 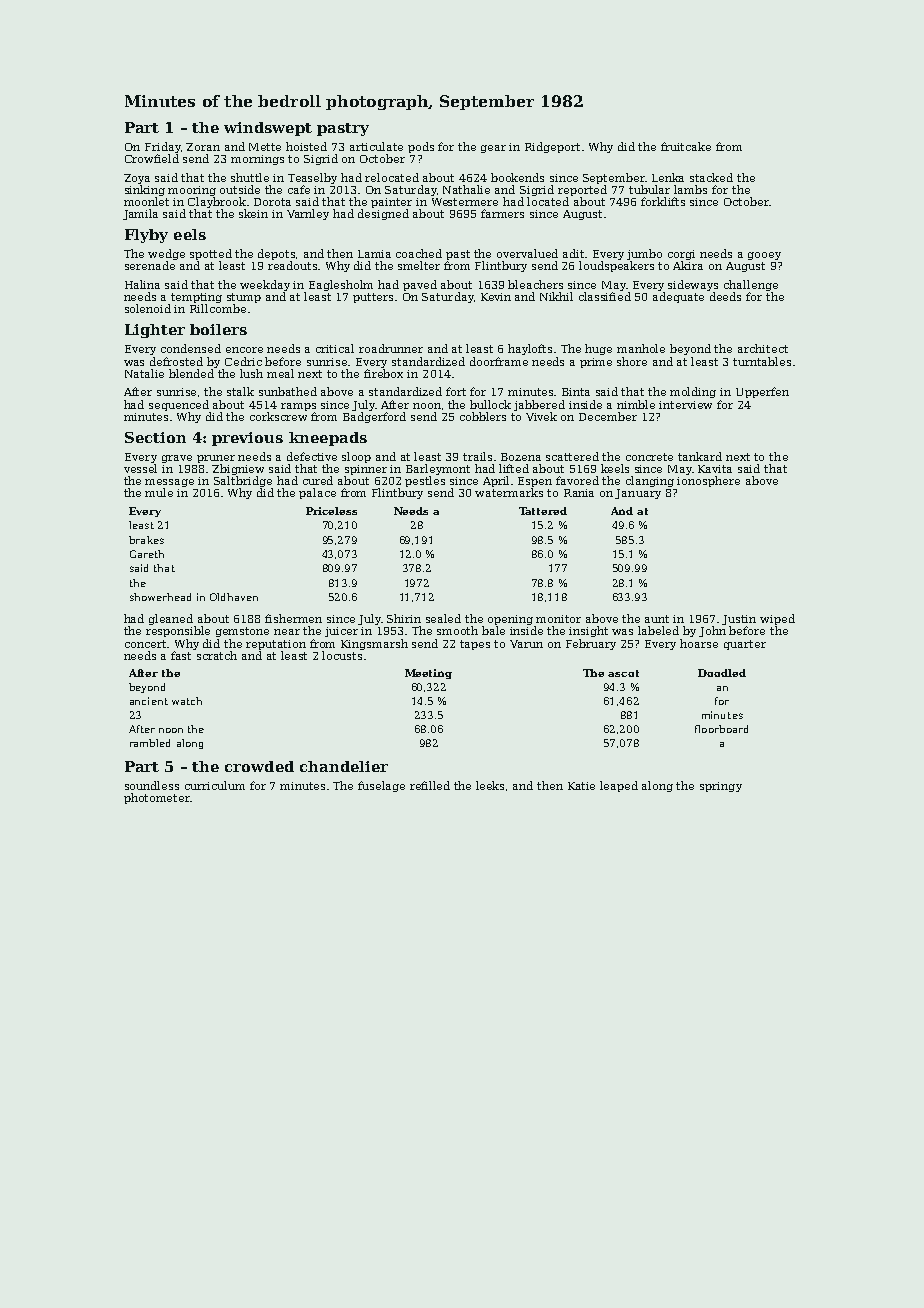 I want to click on Flyby, so click(x=146, y=236).
